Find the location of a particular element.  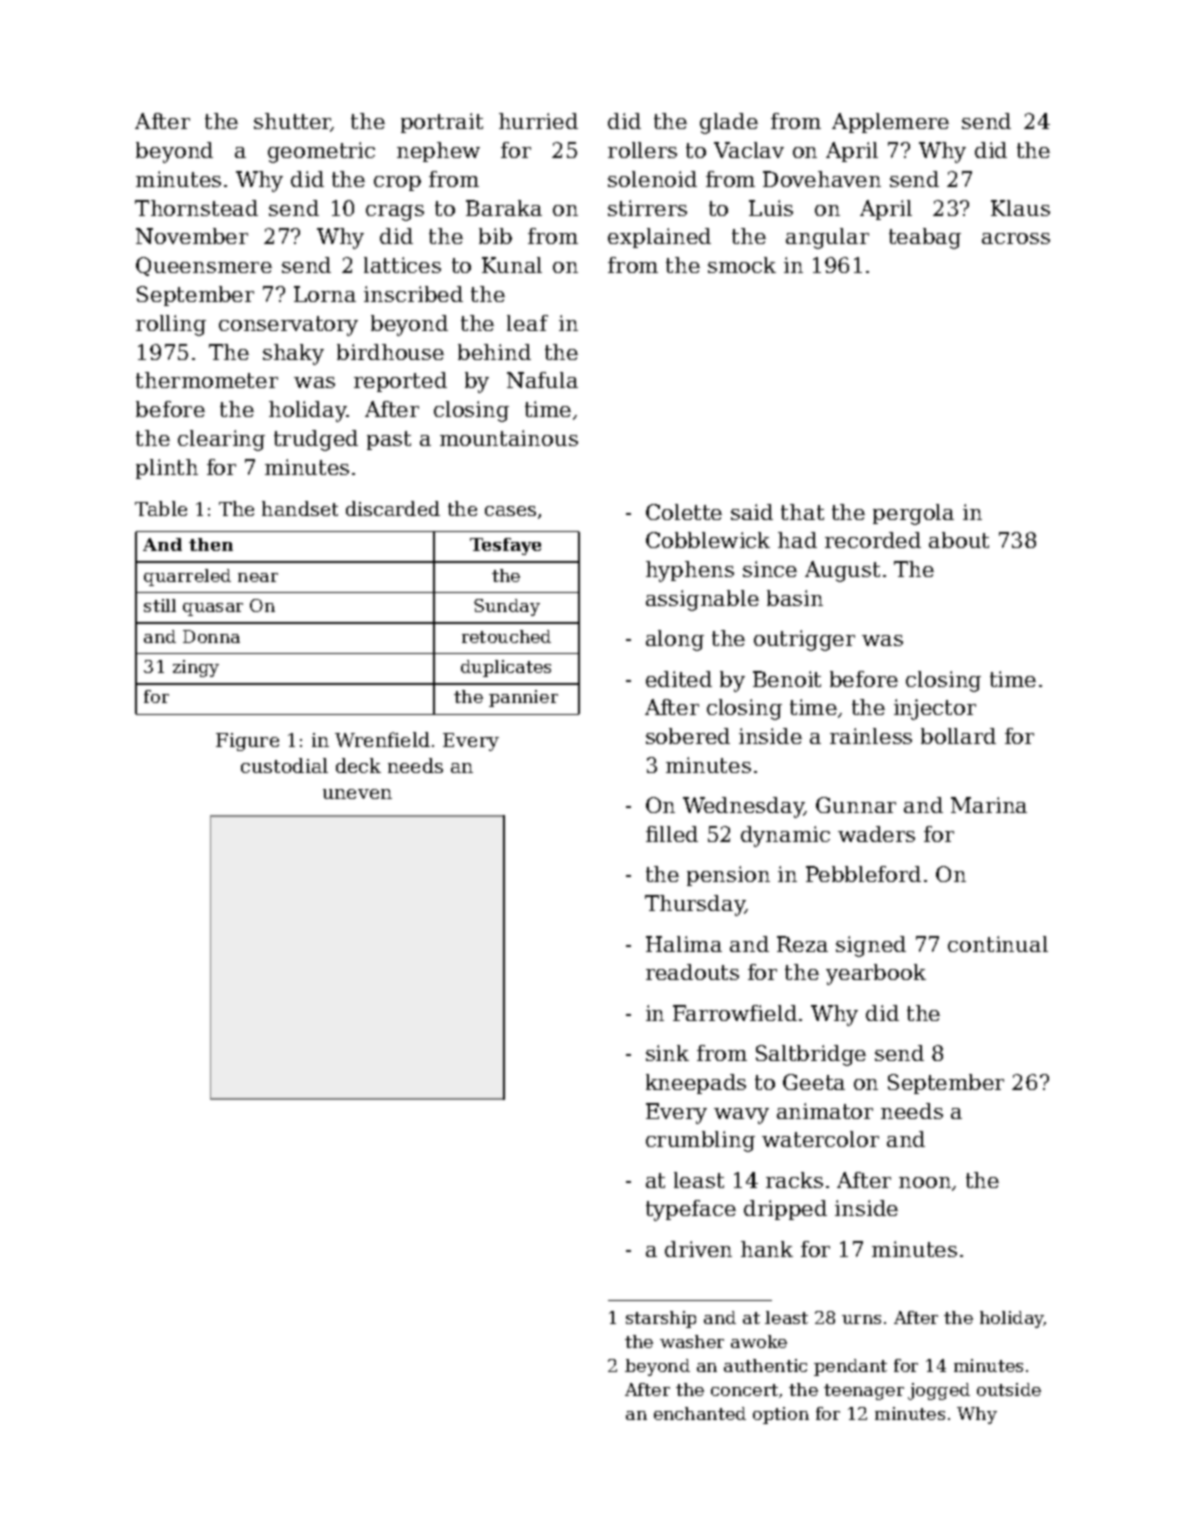

Applemere is located at coordinates (890, 123).
